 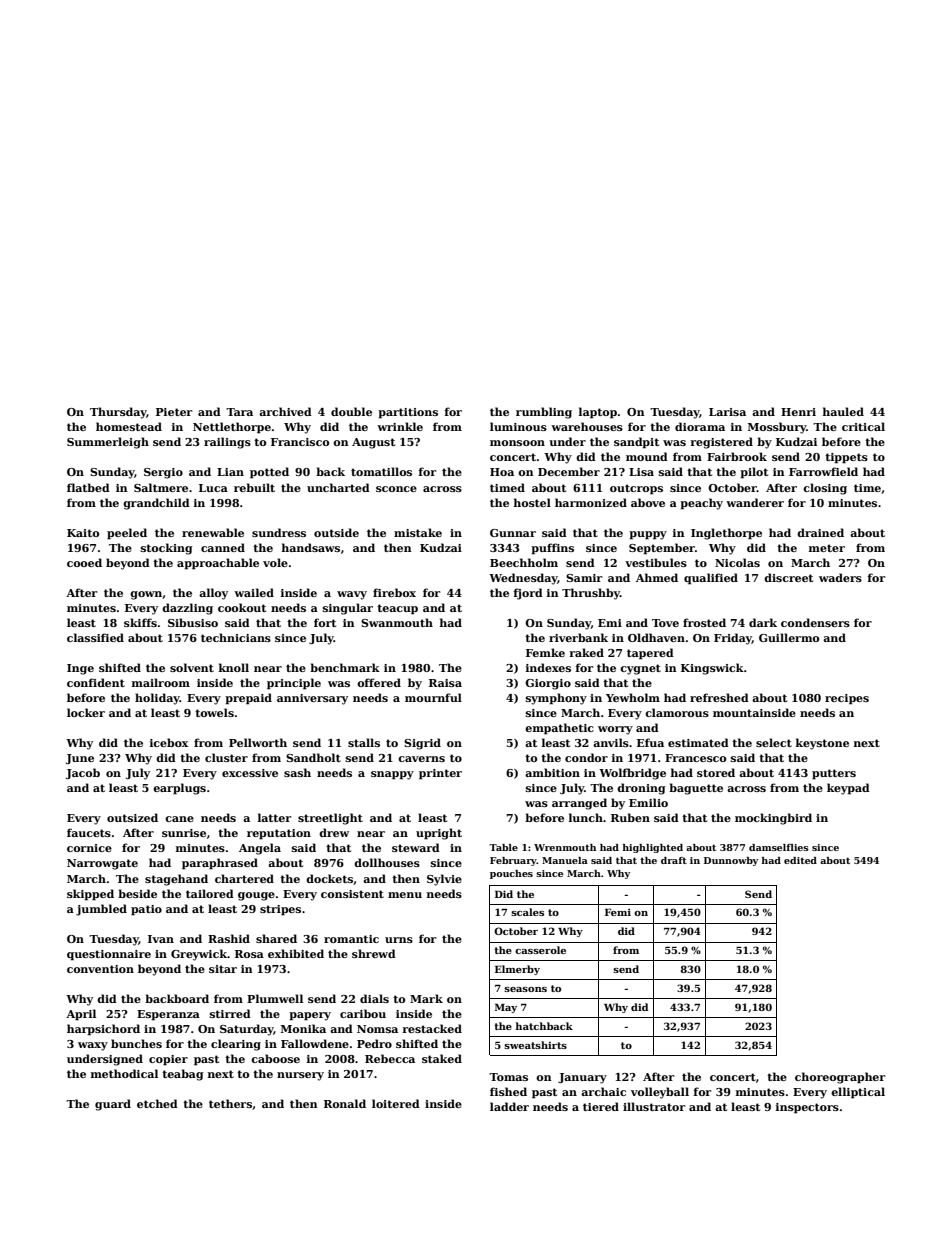 What do you see at coordinates (653, 848) in the screenshot?
I see `highlighted` at bounding box center [653, 848].
